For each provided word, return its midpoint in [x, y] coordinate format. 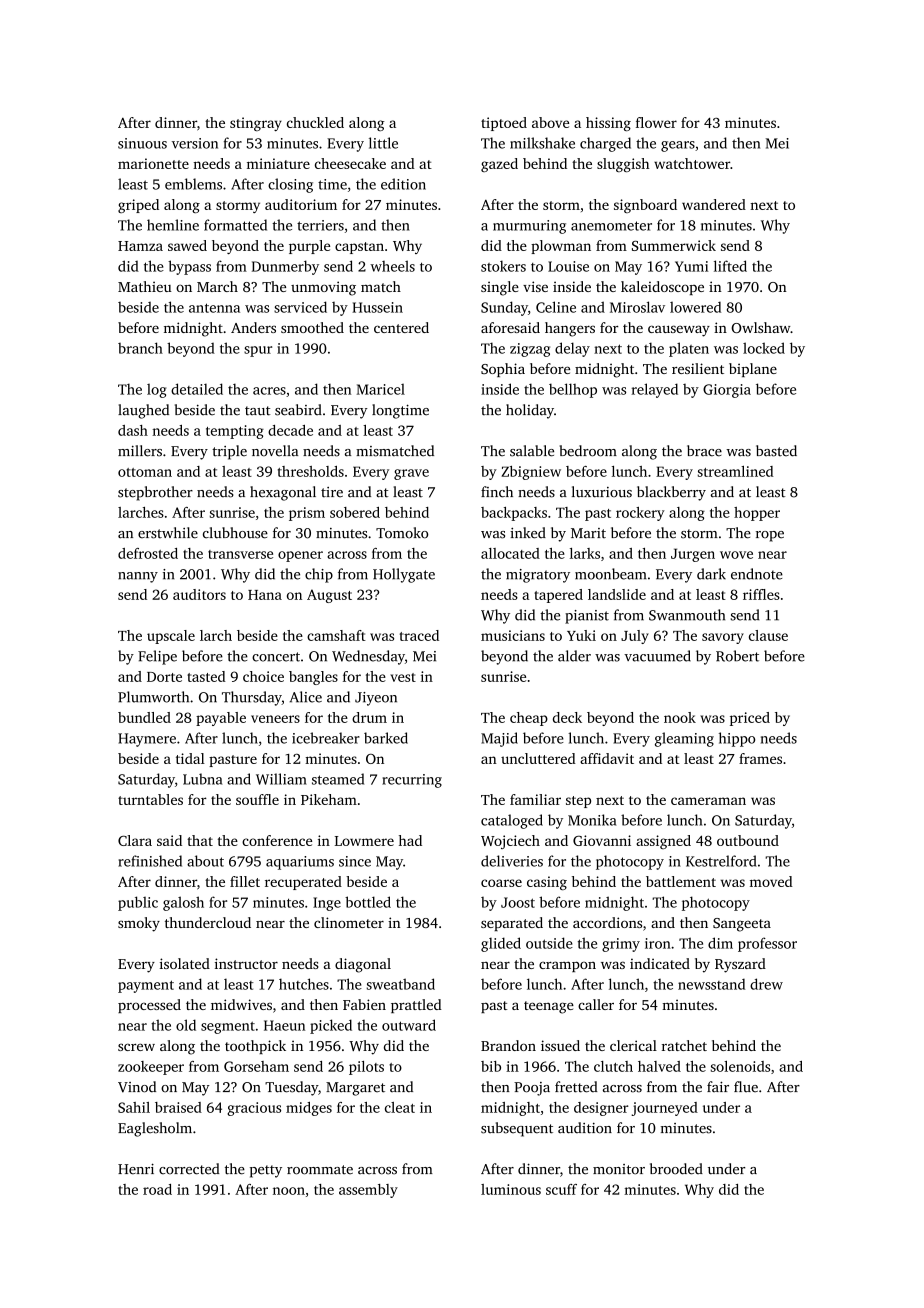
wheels [392, 266]
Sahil [134, 1107]
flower [656, 122]
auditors [199, 594]
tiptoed [504, 124]
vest [403, 677]
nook [680, 717]
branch [140, 348]
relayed [654, 390]
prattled [416, 1006]
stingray [256, 124]
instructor [246, 963]
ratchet [684, 1045]
